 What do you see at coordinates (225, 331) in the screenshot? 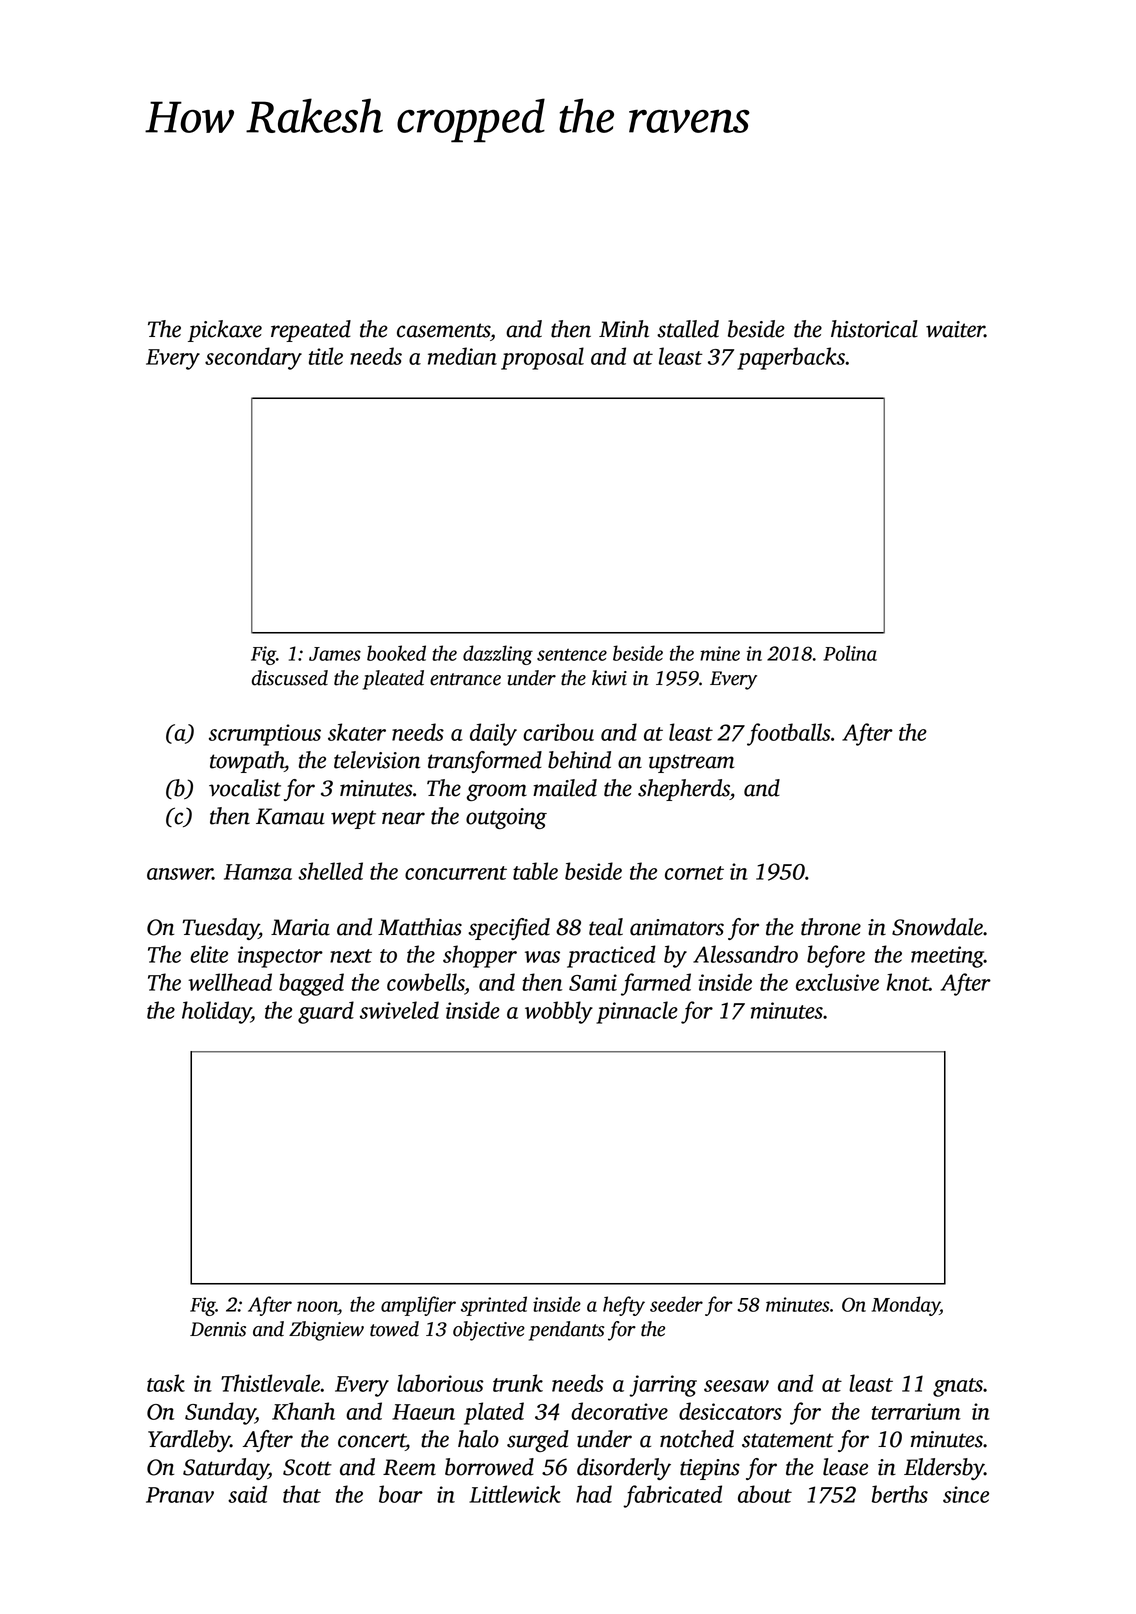
I see `pickaxe` at bounding box center [225, 331].
